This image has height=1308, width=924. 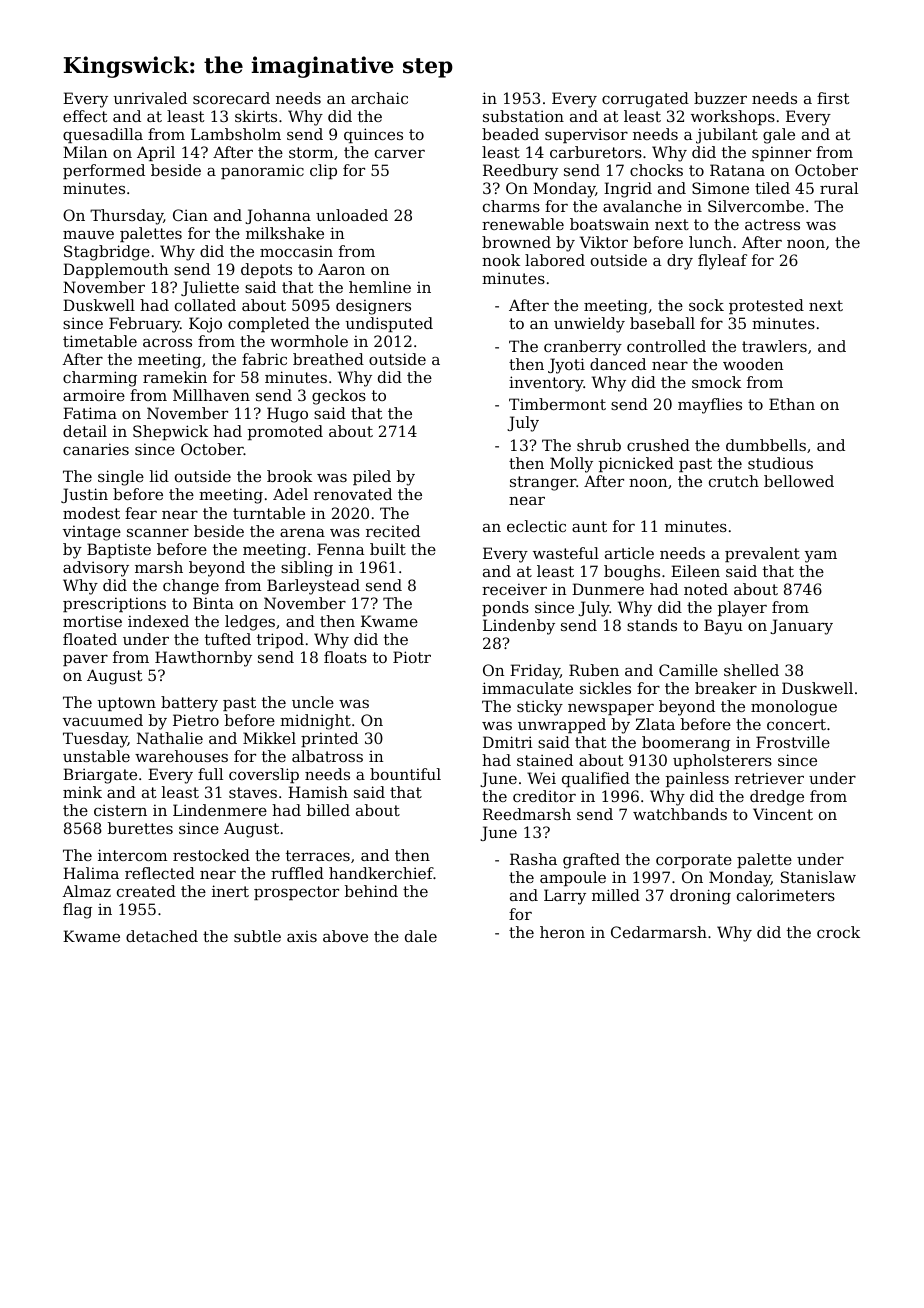 I want to click on substation, so click(x=523, y=116).
